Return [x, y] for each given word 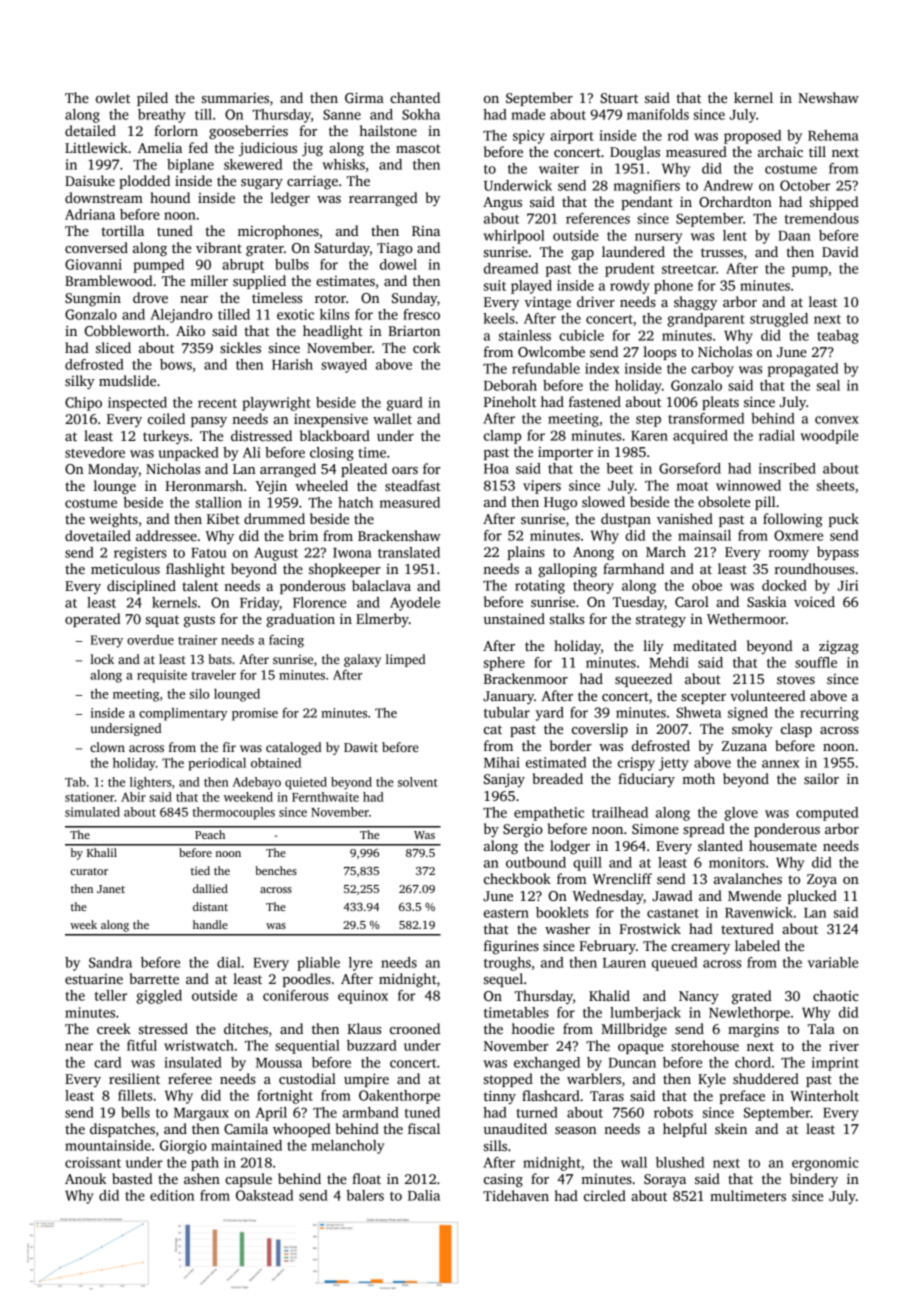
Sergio [523, 831]
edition [172, 1195]
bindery [814, 1180]
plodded [144, 182]
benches [276, 870]
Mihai [502, 762]
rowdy [630, 287]
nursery [658, 238]
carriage [312, 182]
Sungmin [93, 299]
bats [220, 659]
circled [605, 1195]
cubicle [581, 335]
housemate [783, 845]
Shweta [698, 712]
